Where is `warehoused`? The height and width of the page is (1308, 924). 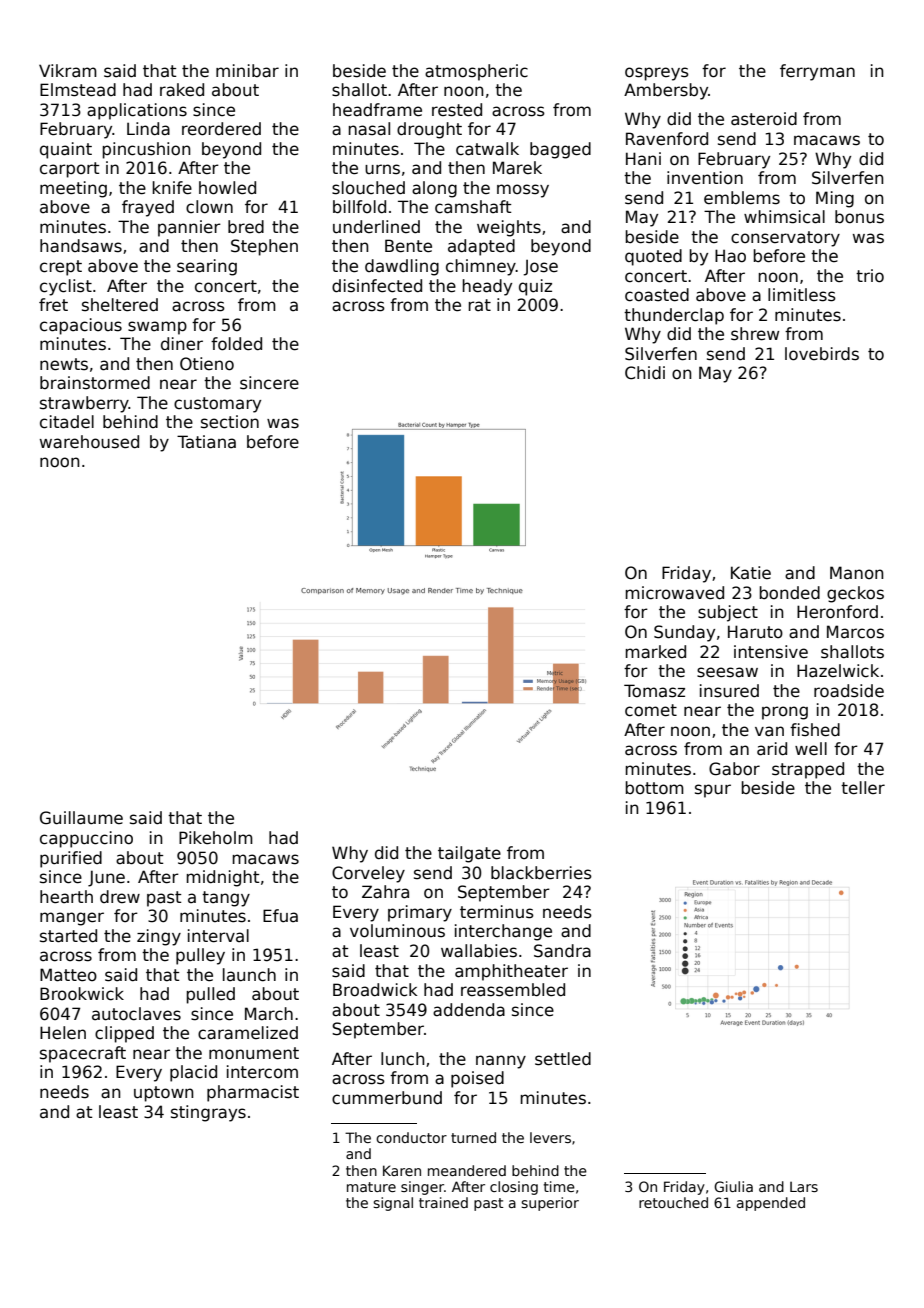 warehoused is located at coordinates (89, 442).
